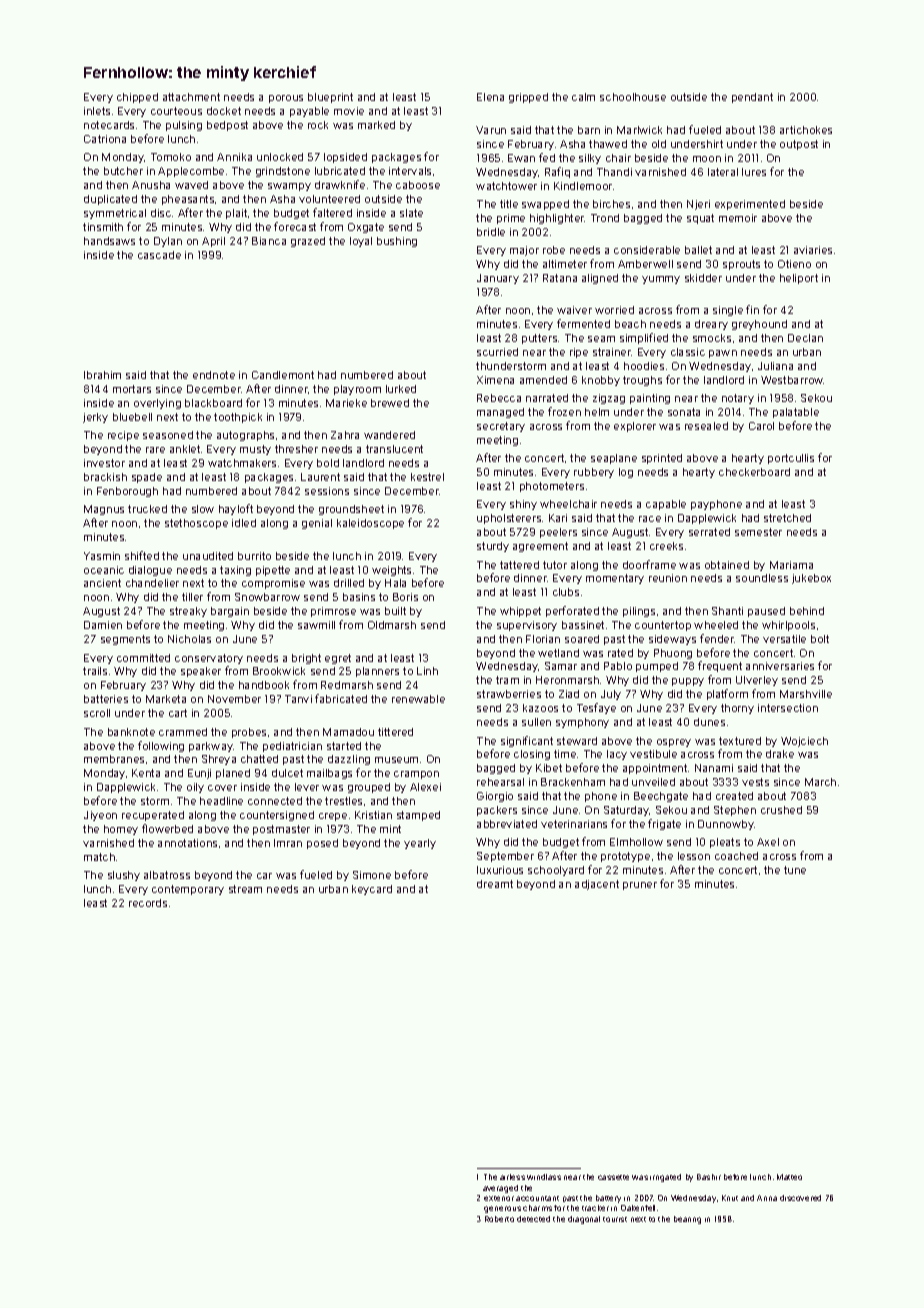 This screenshot has height=1308, width=924. Describe the element at coordinates (640, 886) in the screenshot. I see `pruner` at that location.
